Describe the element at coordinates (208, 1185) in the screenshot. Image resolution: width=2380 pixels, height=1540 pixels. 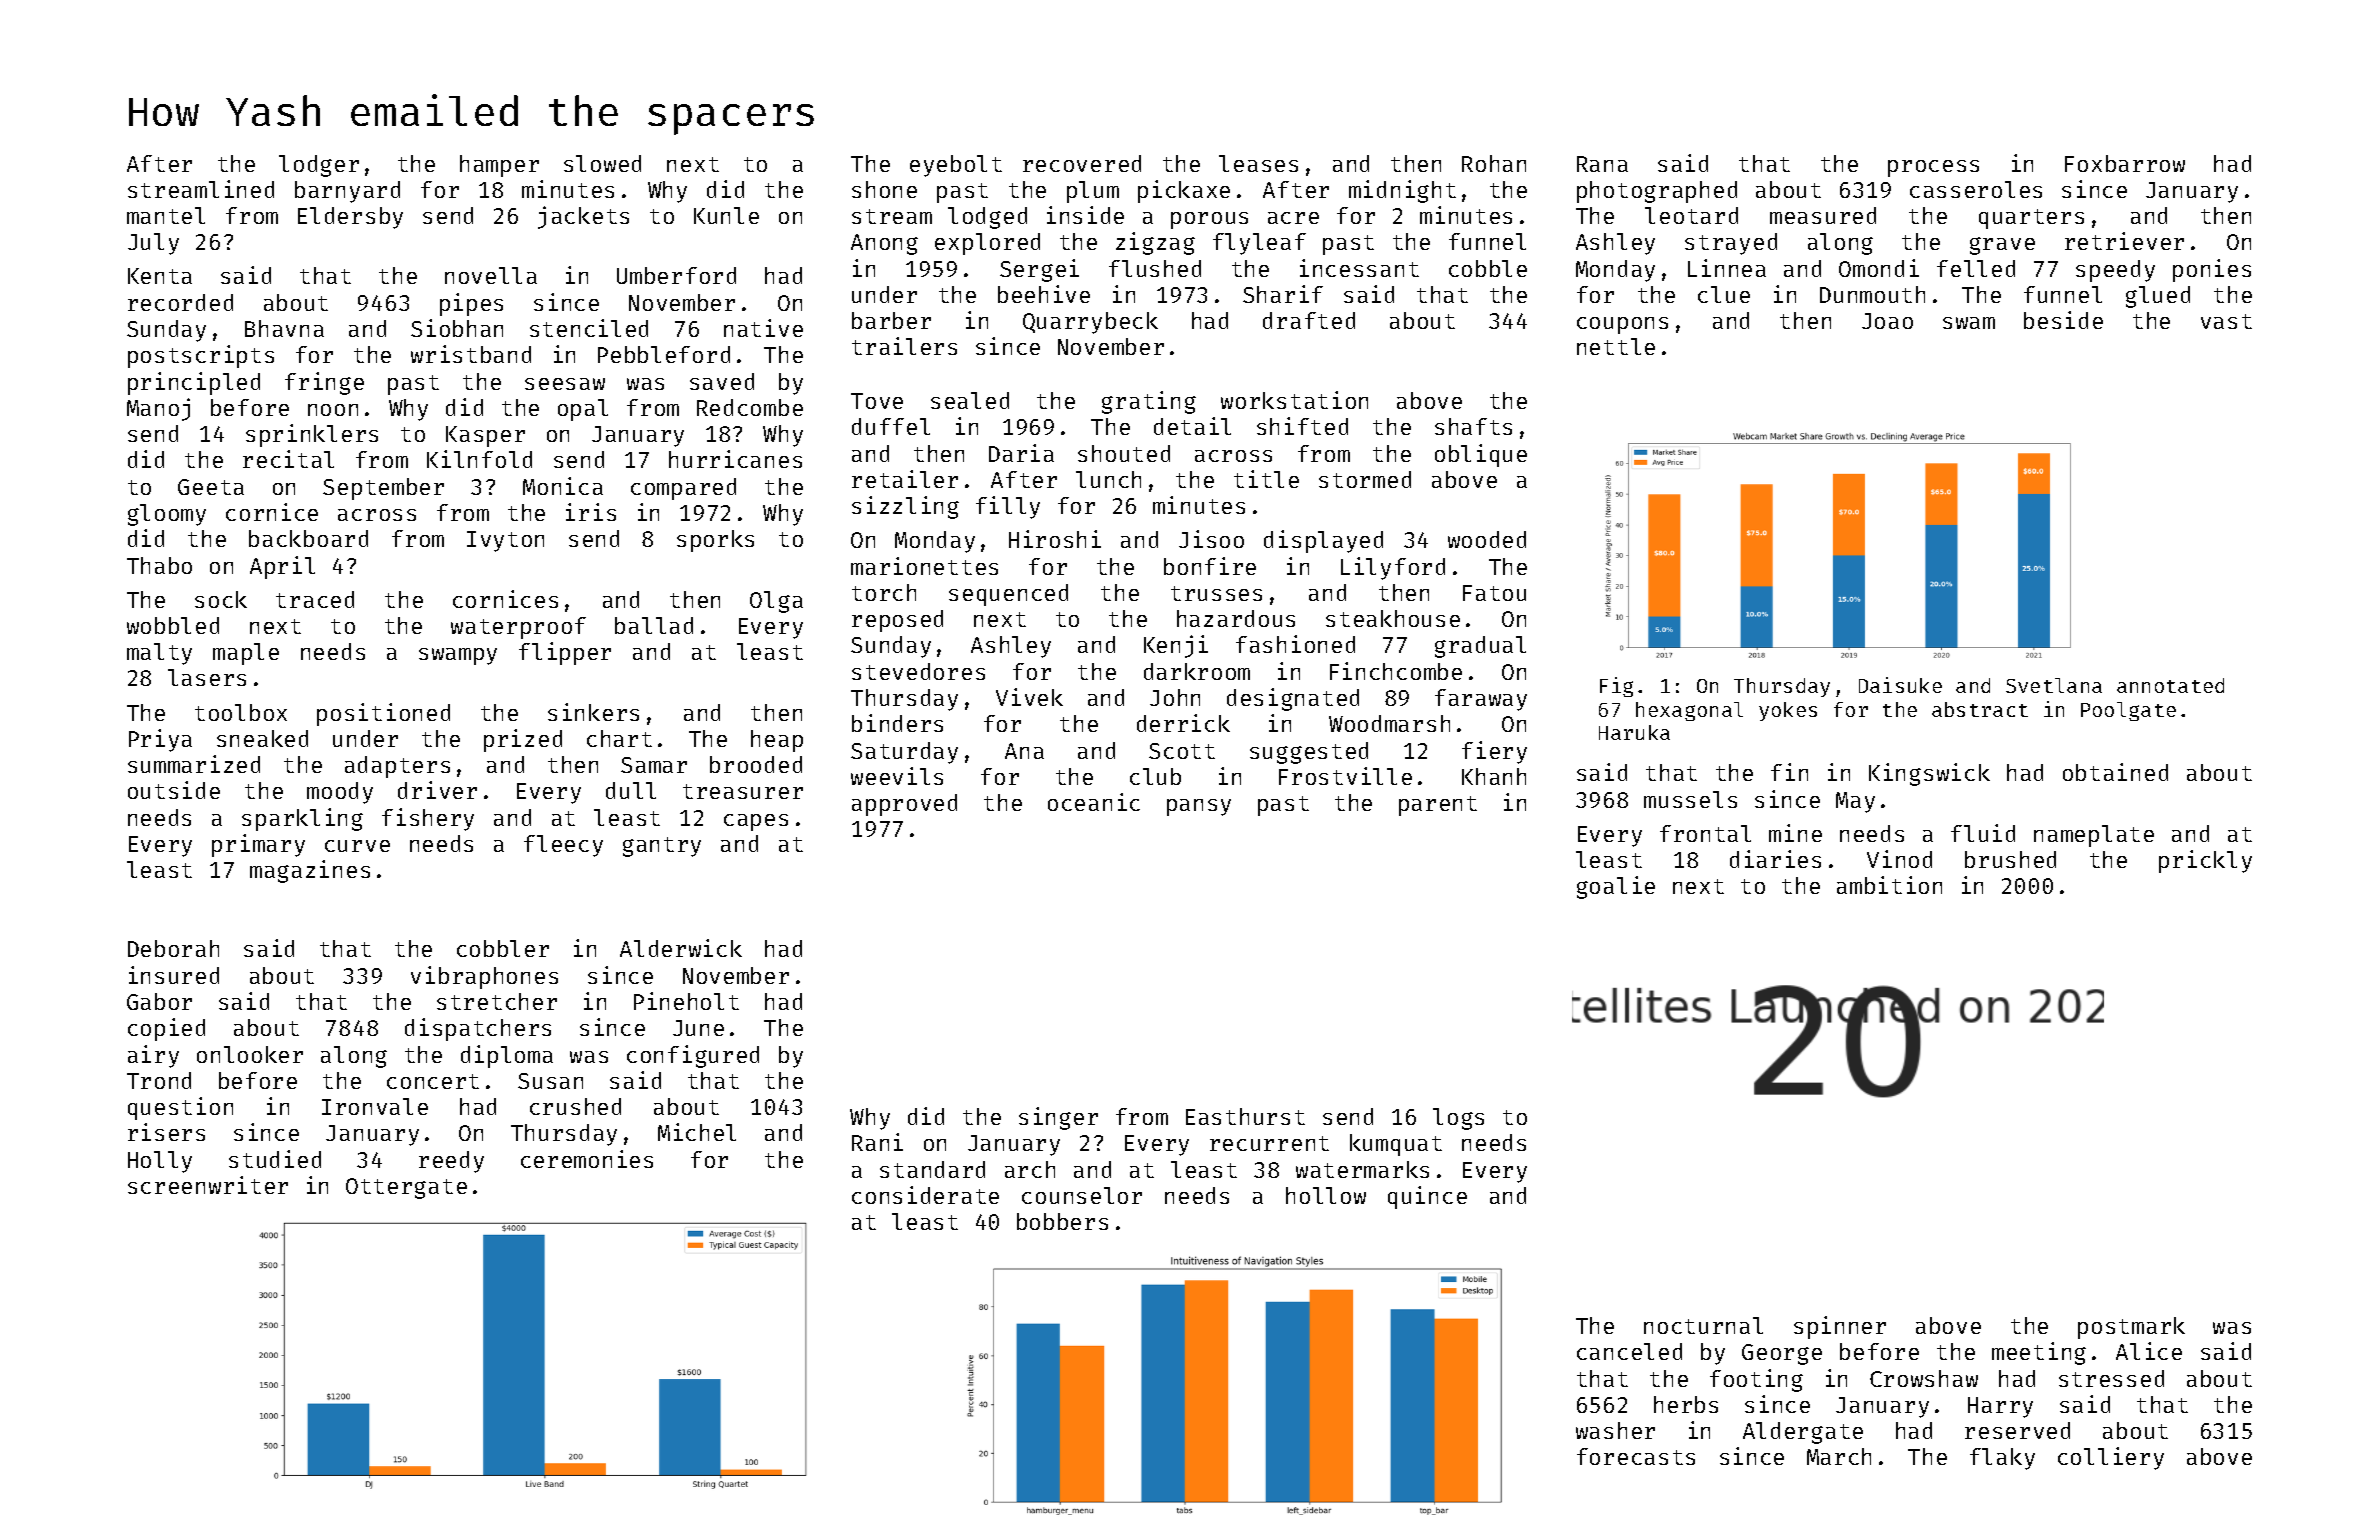
I see `screenwriter` at that location.
